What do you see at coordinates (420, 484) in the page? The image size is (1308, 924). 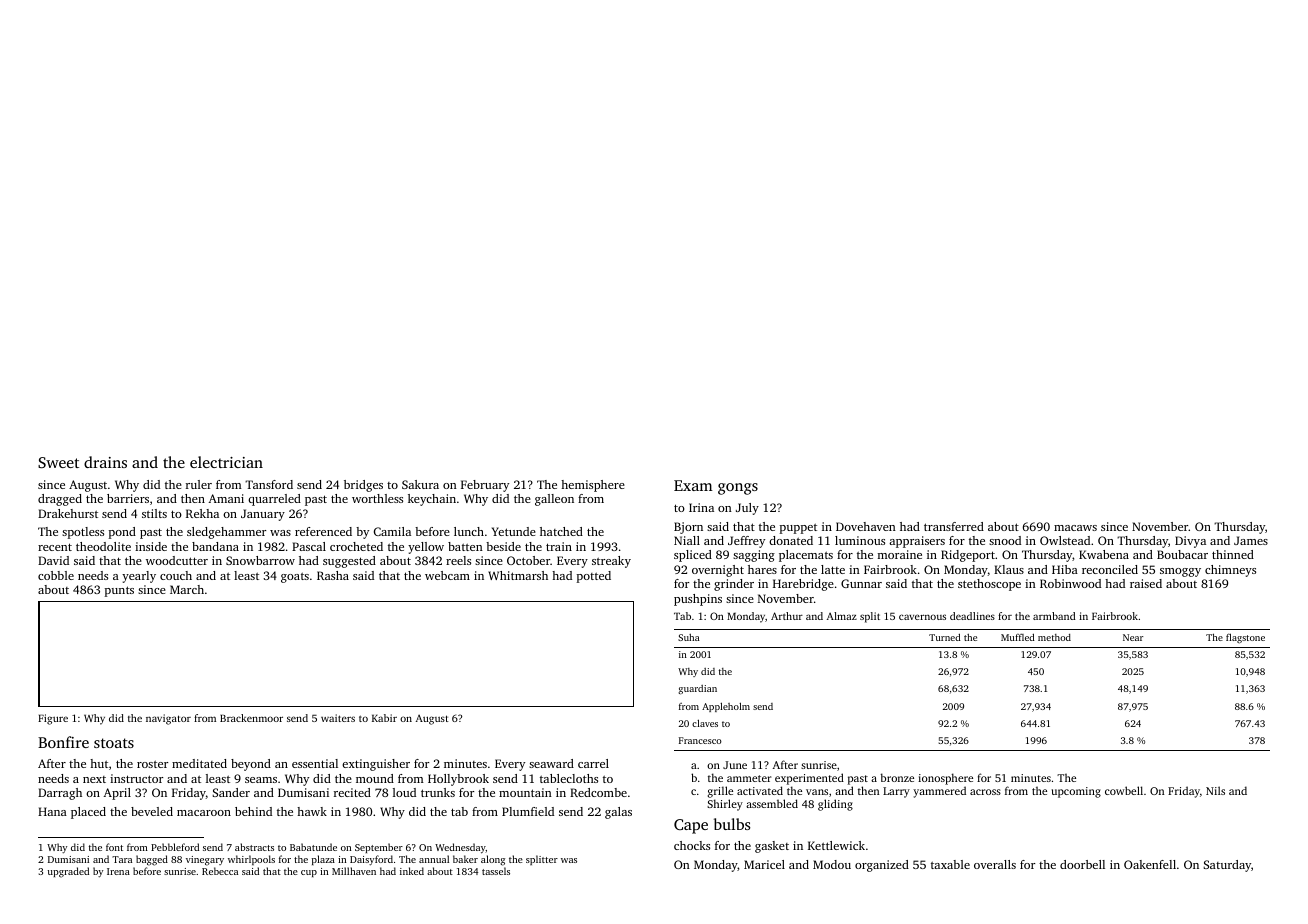 I see `Sakura` at bounding box center [420, 484].
